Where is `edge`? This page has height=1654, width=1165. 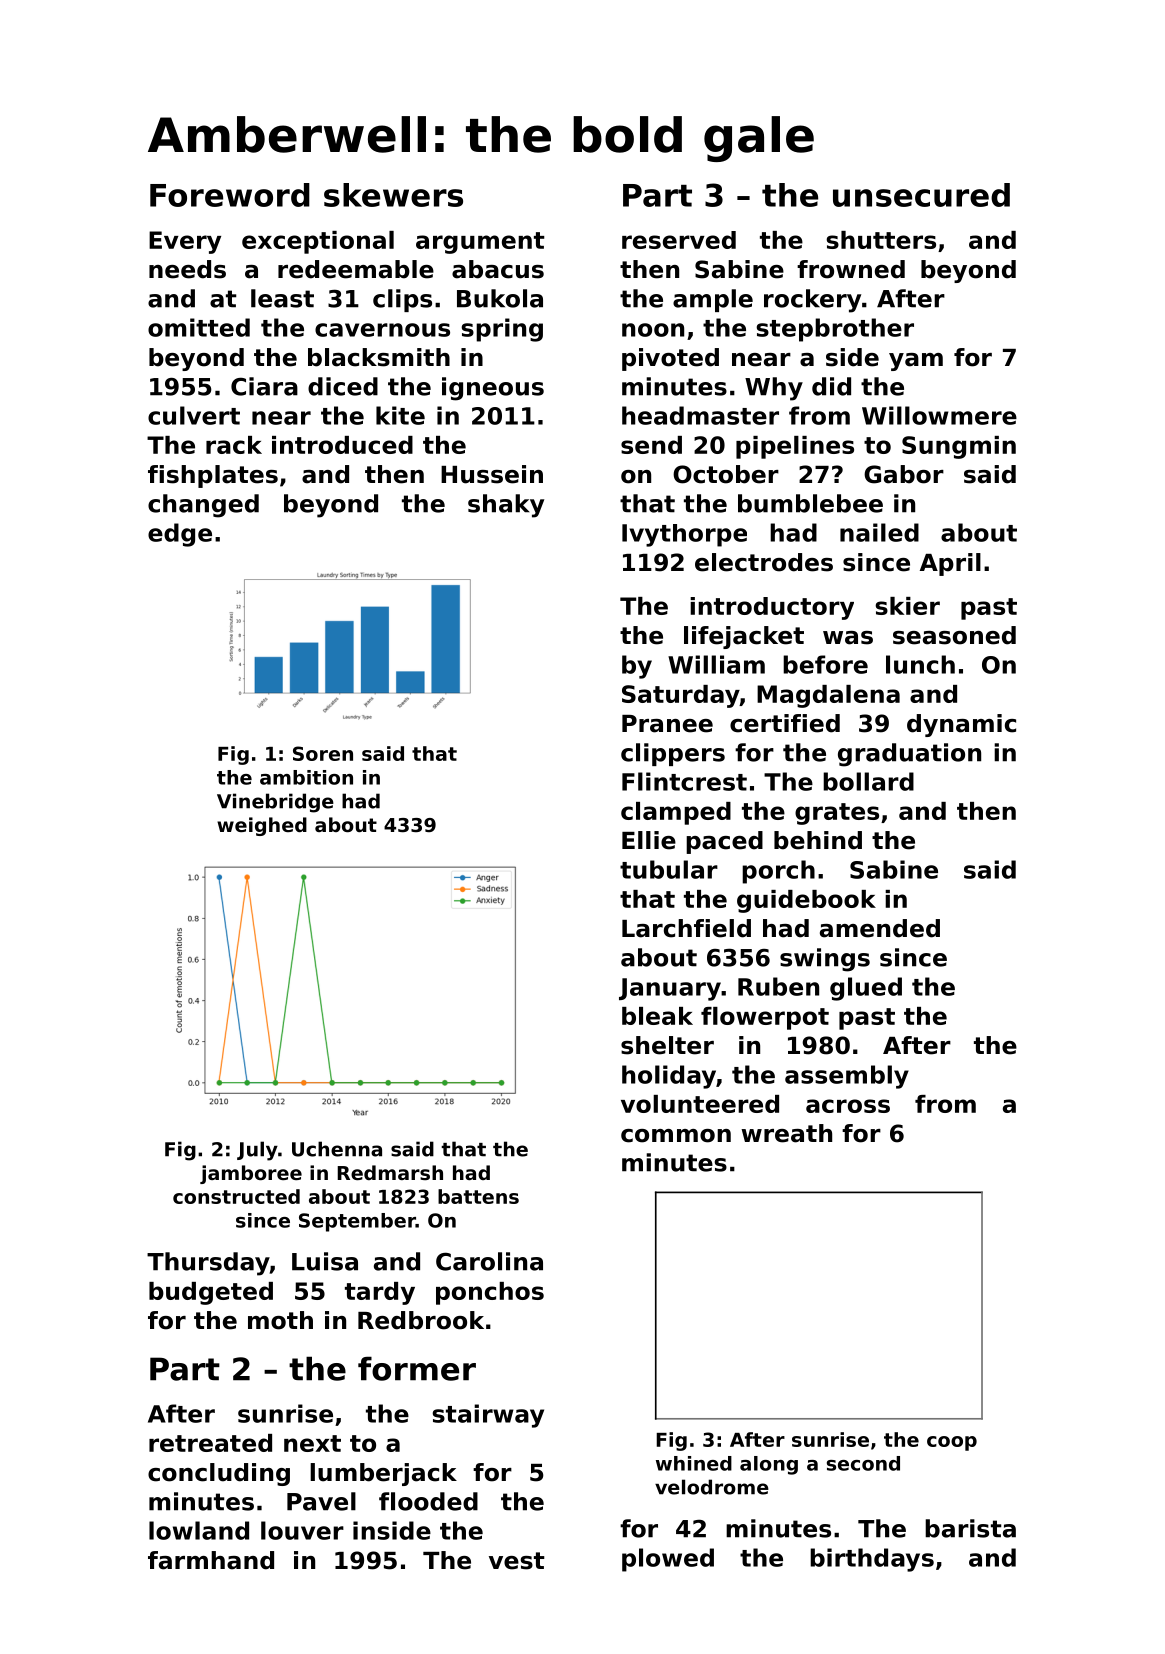 edge is located at coordinates (180, 535).
